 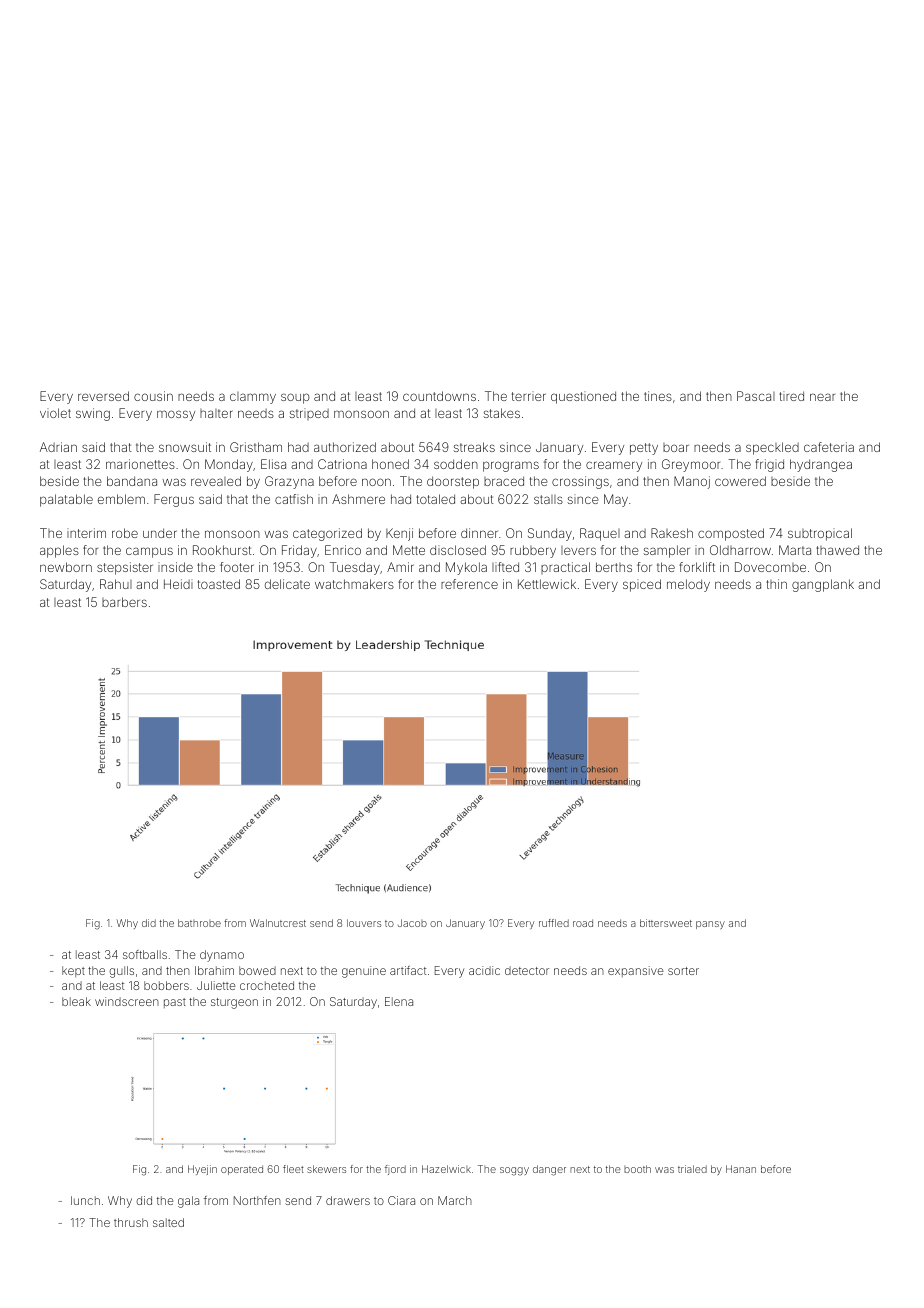 I want to click on questioned, so click(x=583, y=397).
